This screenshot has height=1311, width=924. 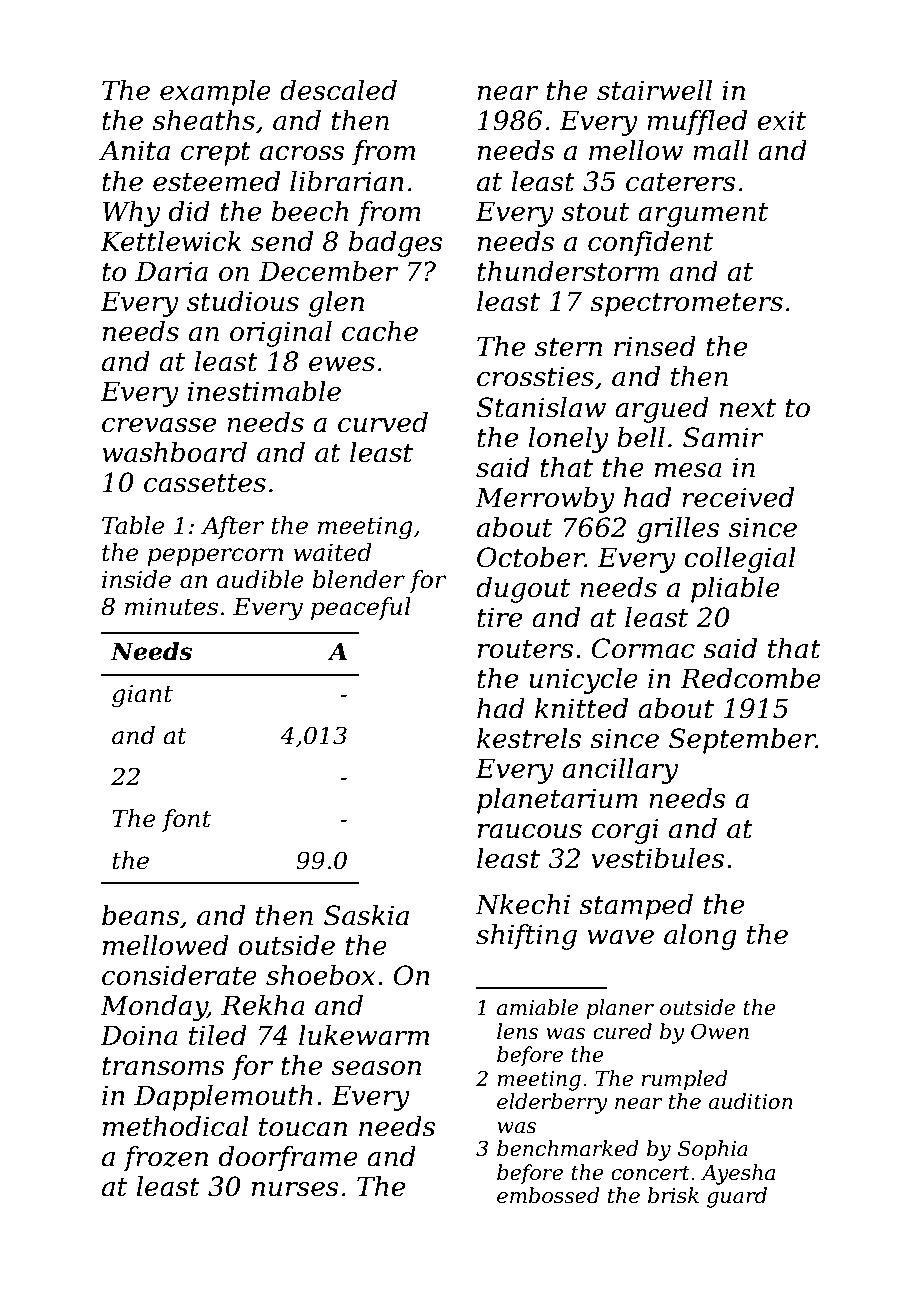 I want to click on badges, so click(x=396, y=244).
